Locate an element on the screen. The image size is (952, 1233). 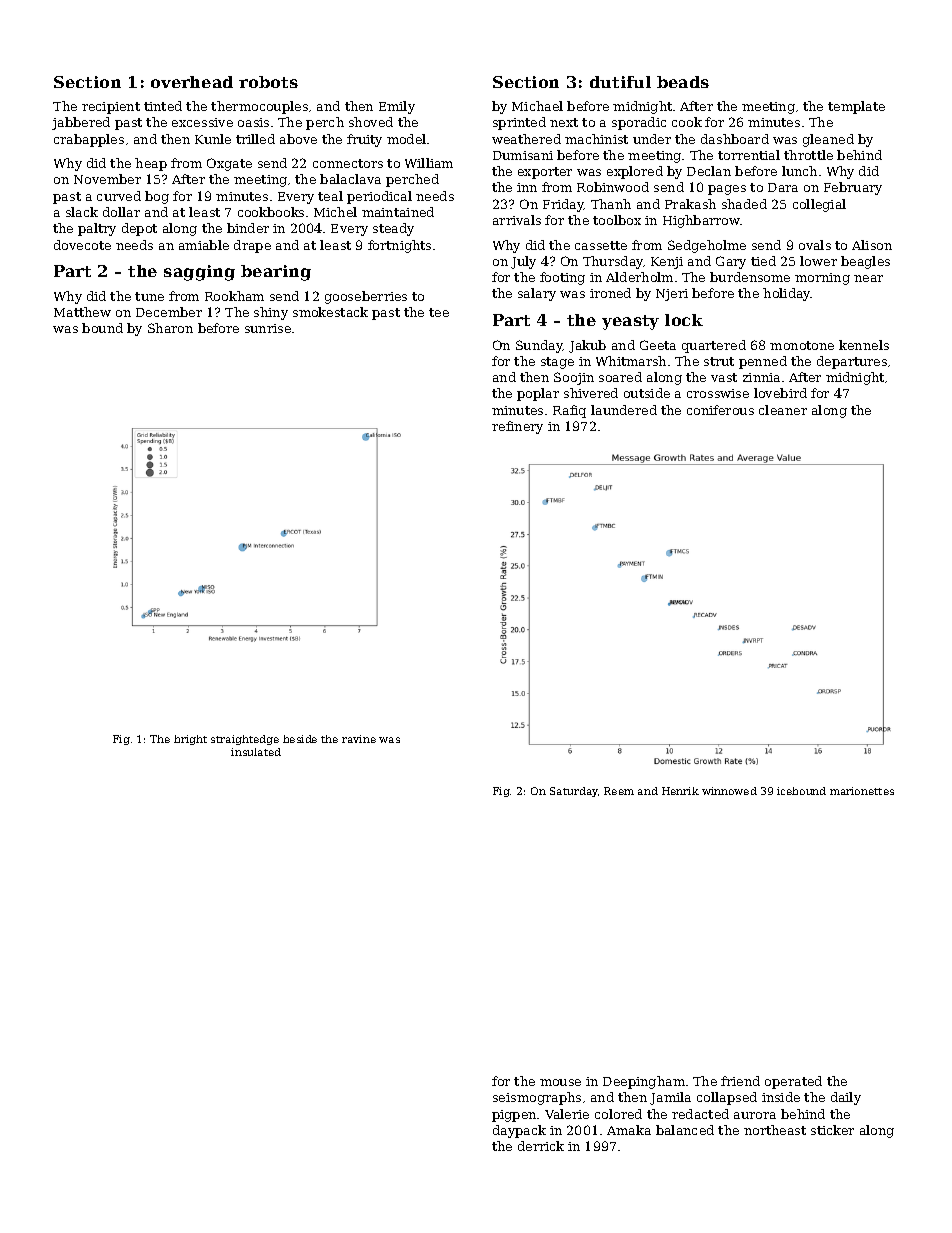
template is located at coordinates (856, 107).
